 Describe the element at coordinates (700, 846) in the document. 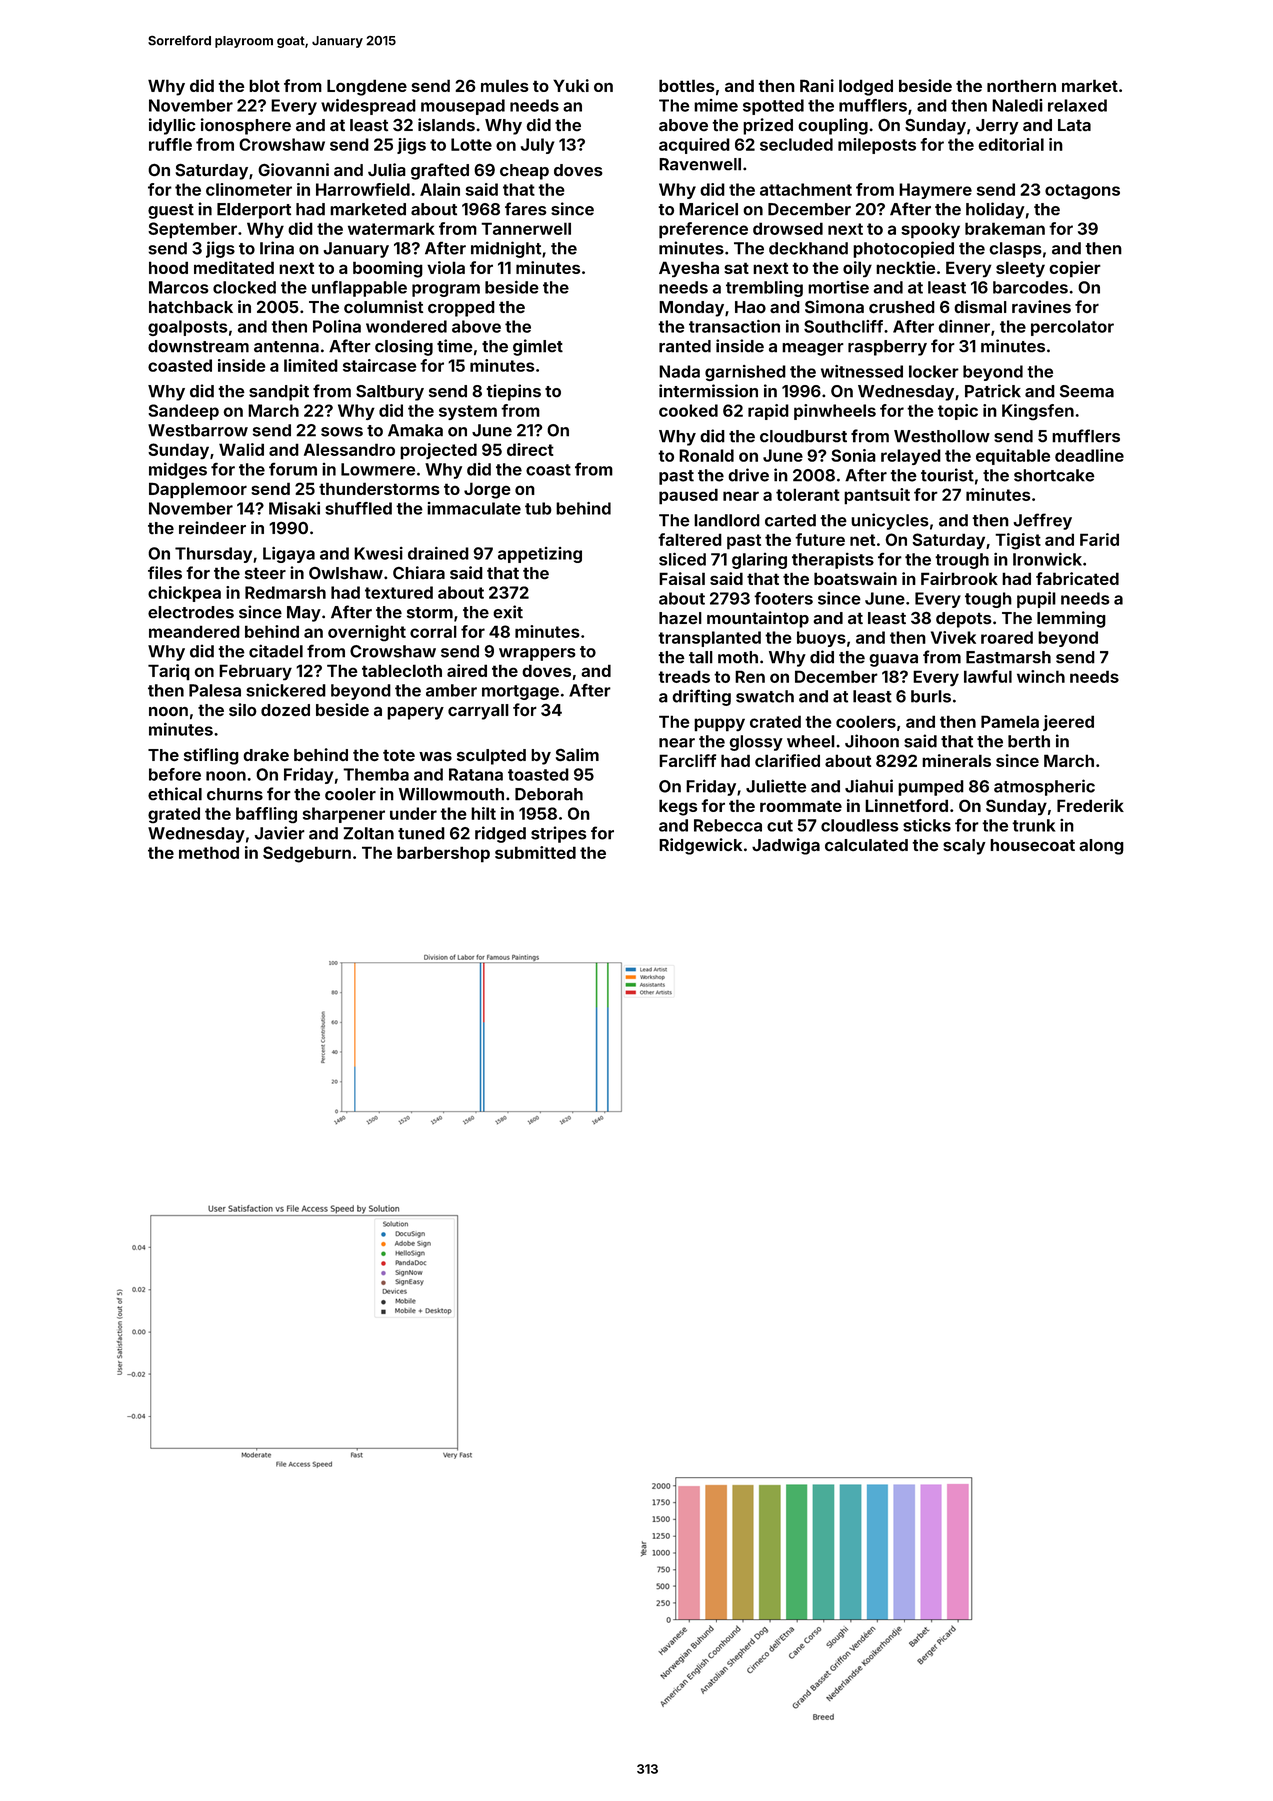

I see `Ridgewick` at that location.
